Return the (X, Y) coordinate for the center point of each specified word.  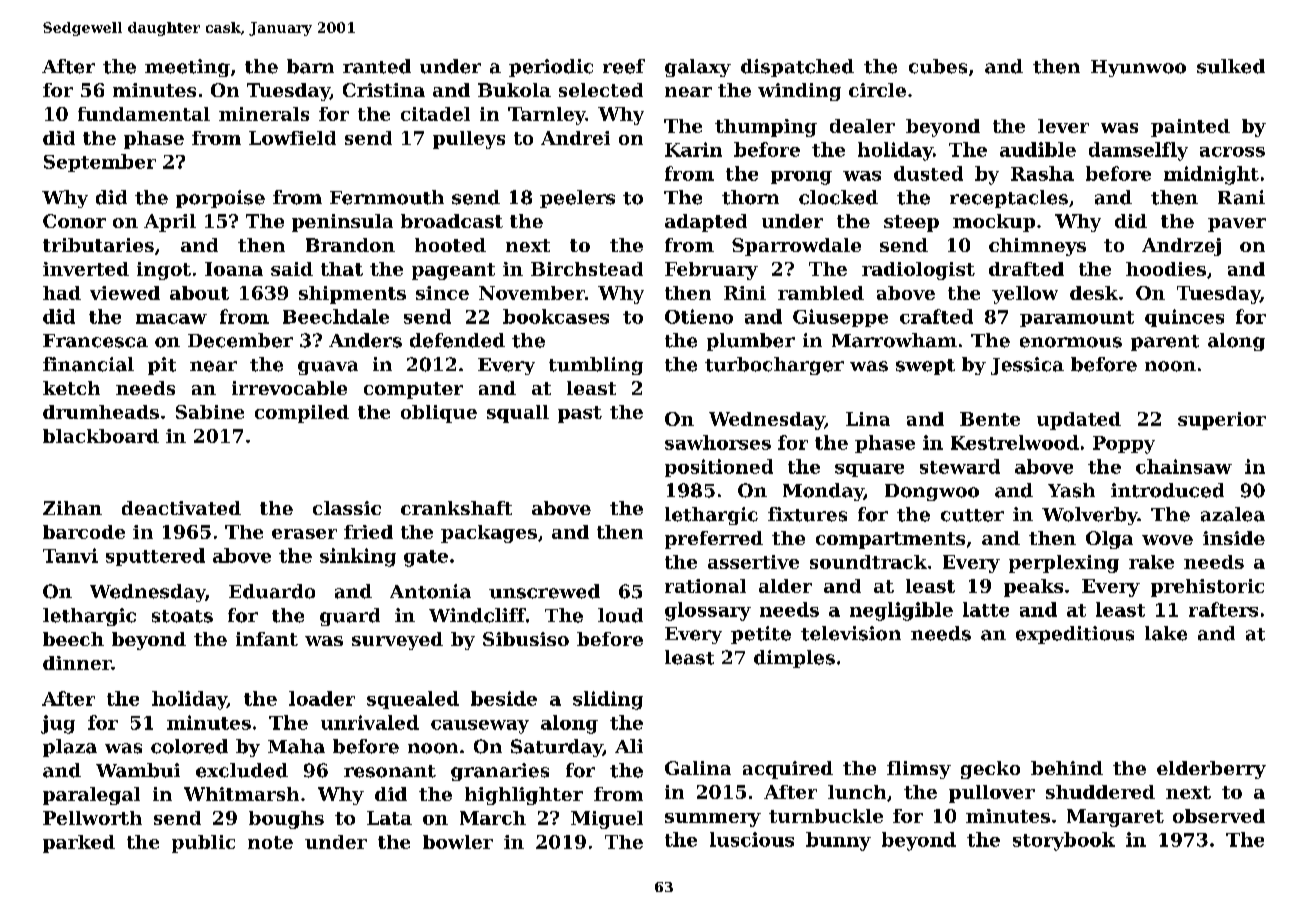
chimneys (1037, 247)
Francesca (95, 341)
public (203, 844)
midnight (1211, 175)
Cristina (384, 90)
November (532, 293)
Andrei (575, 138)
